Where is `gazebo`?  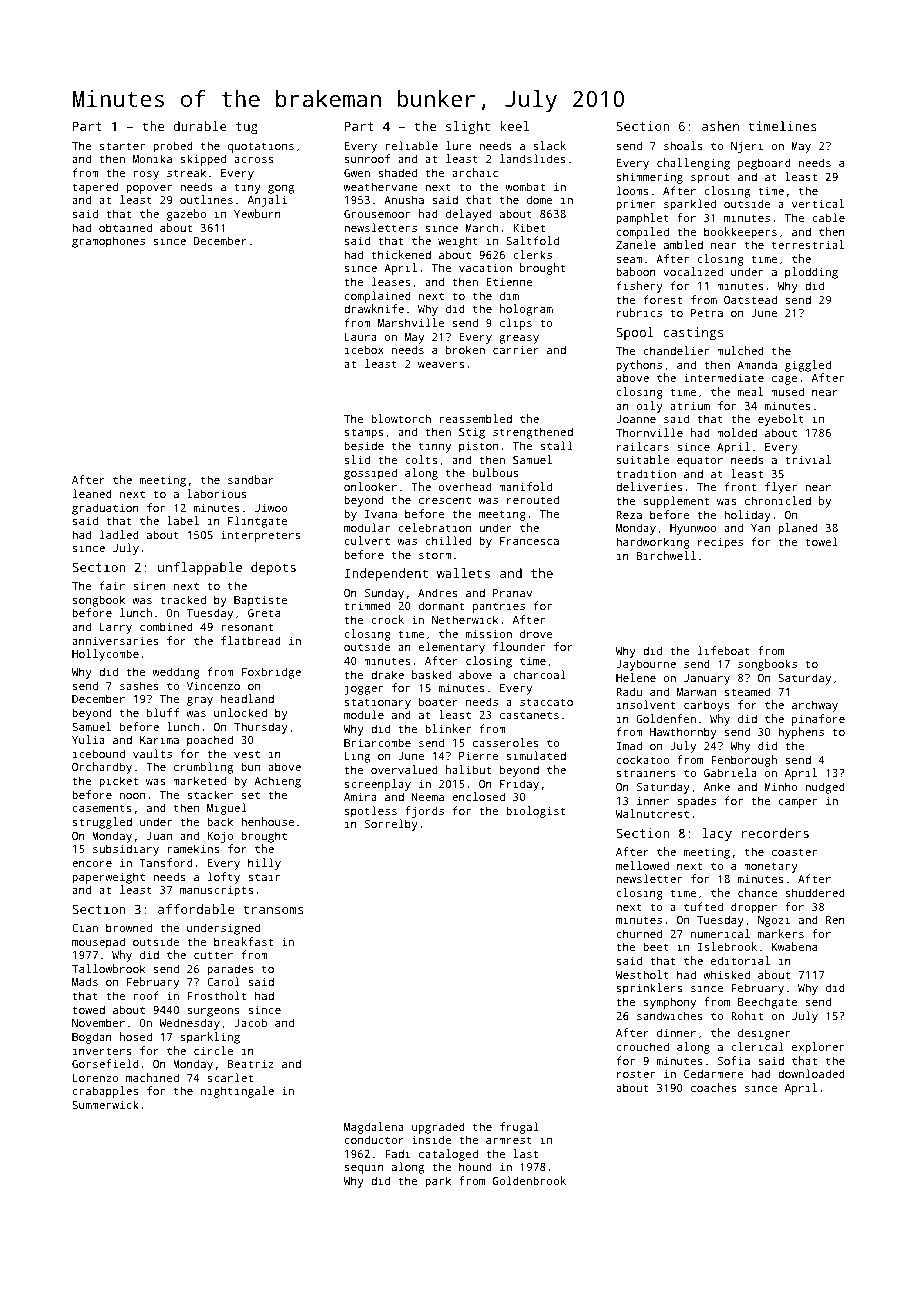
gazebo is located at coordinates (186, 215).
